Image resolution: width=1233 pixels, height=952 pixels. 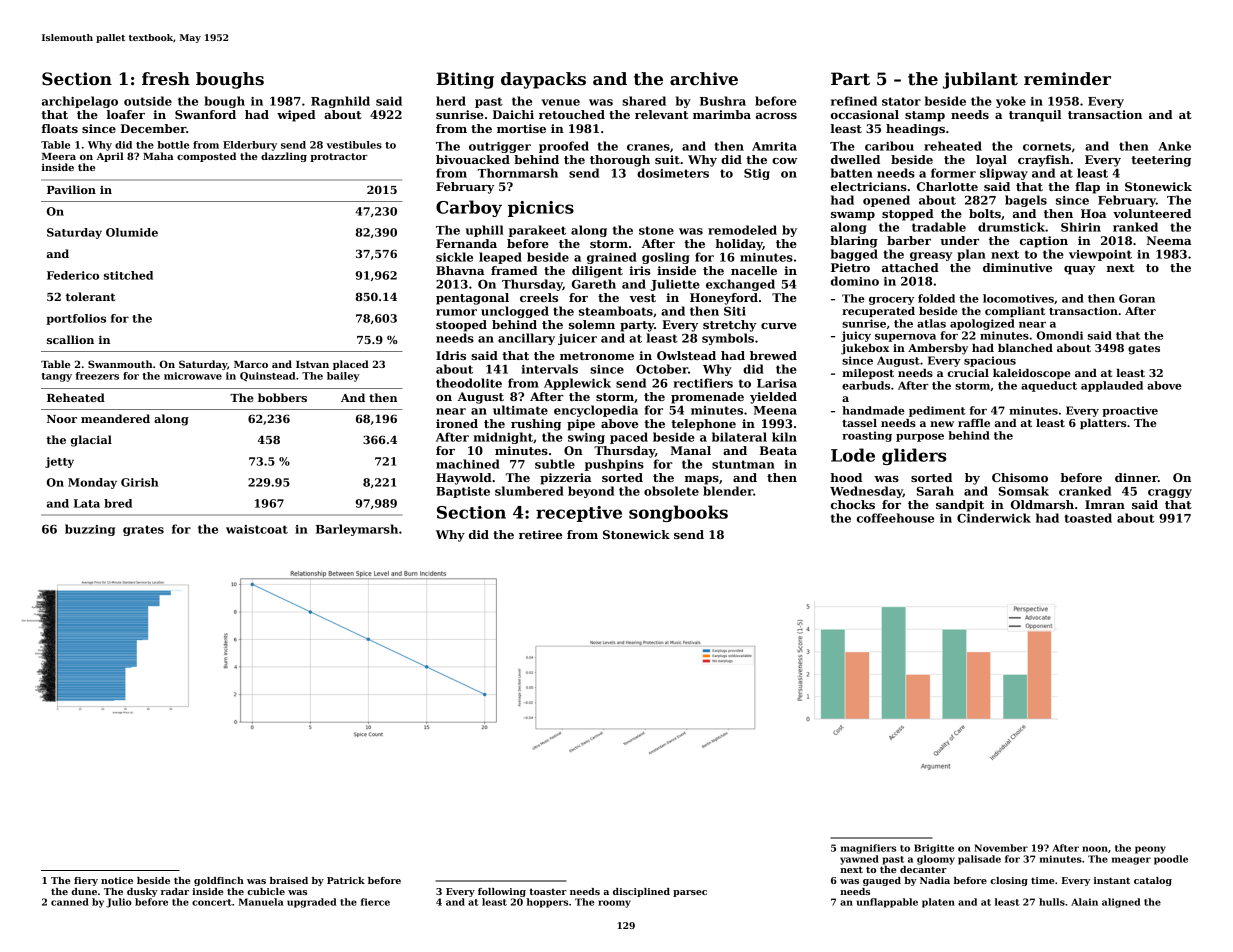 What do you see at coordinates (71, 189) in the screenshot?
I see `Pavilion` at bounding box center [71, 189].
